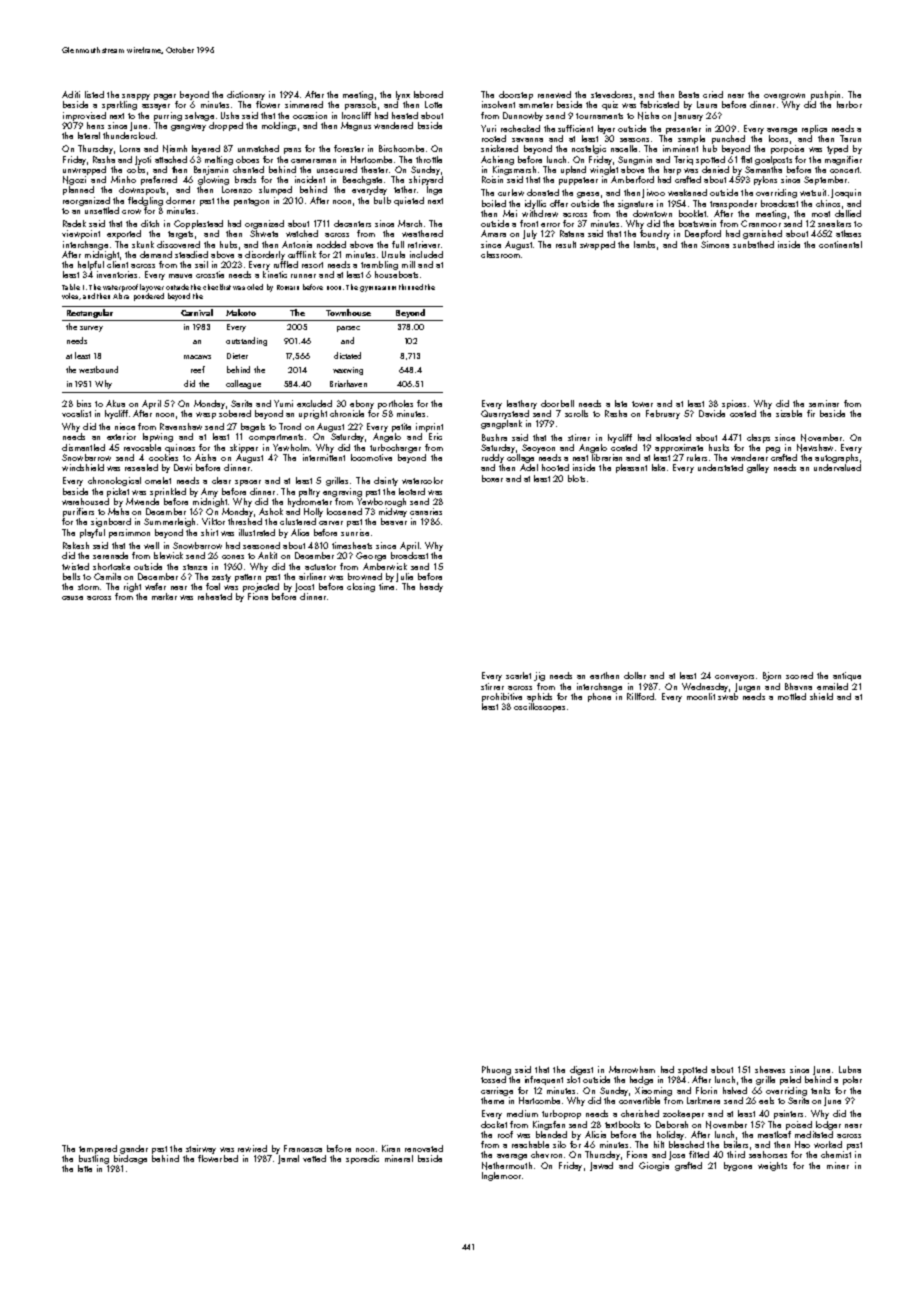 This screenshot has height=1308, width=924. What do you see at coordinates (520, 458) in the screenshot?
I see `collage` at bounding box center [520, 458].
